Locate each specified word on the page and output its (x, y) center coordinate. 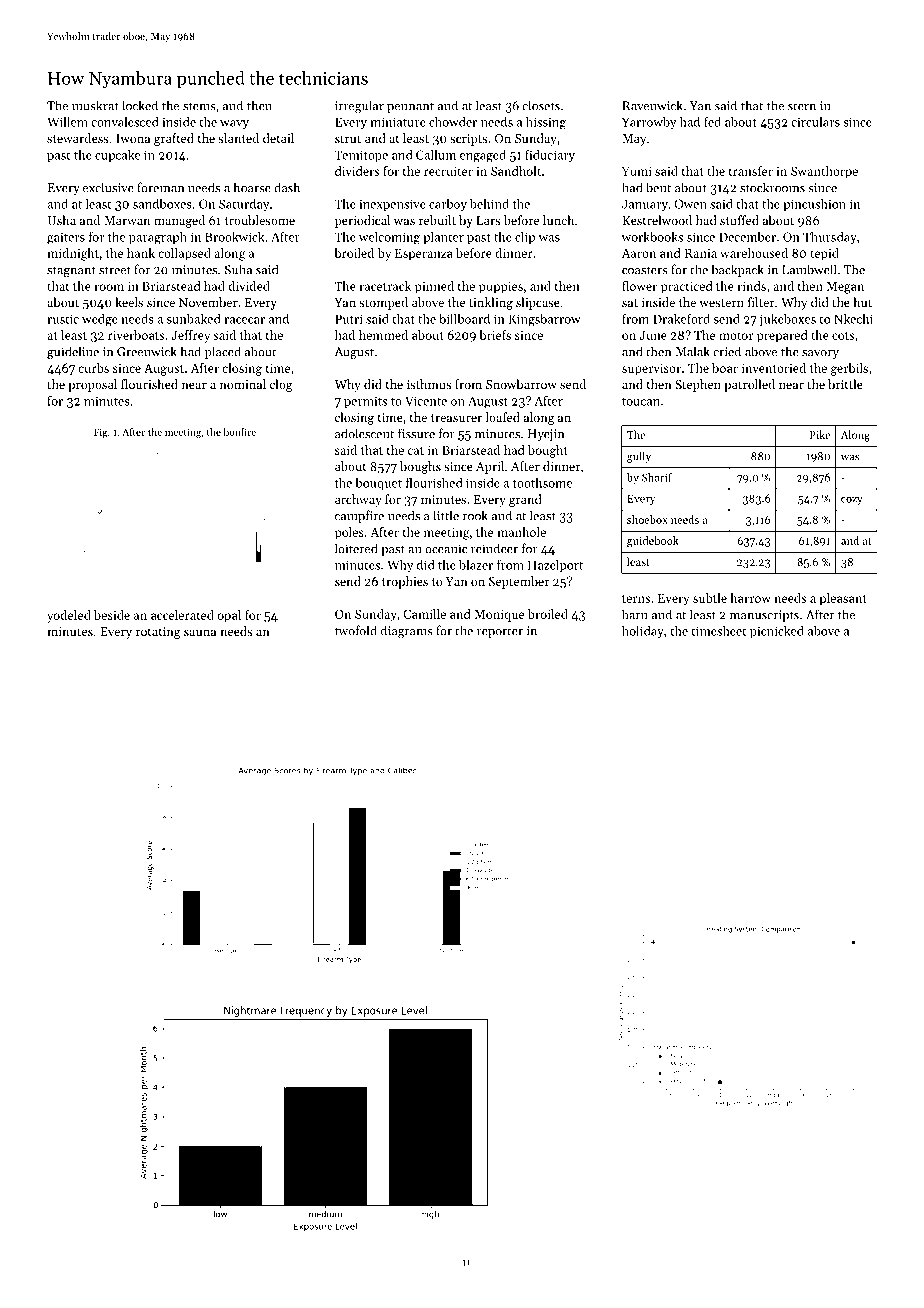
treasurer (456, 418)
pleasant (843, 599)
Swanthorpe (824, 172)
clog (281, 385)
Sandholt (516, 171)
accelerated (182, 615)
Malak (693, 351)
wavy (234, 124)
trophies (405, 582)
